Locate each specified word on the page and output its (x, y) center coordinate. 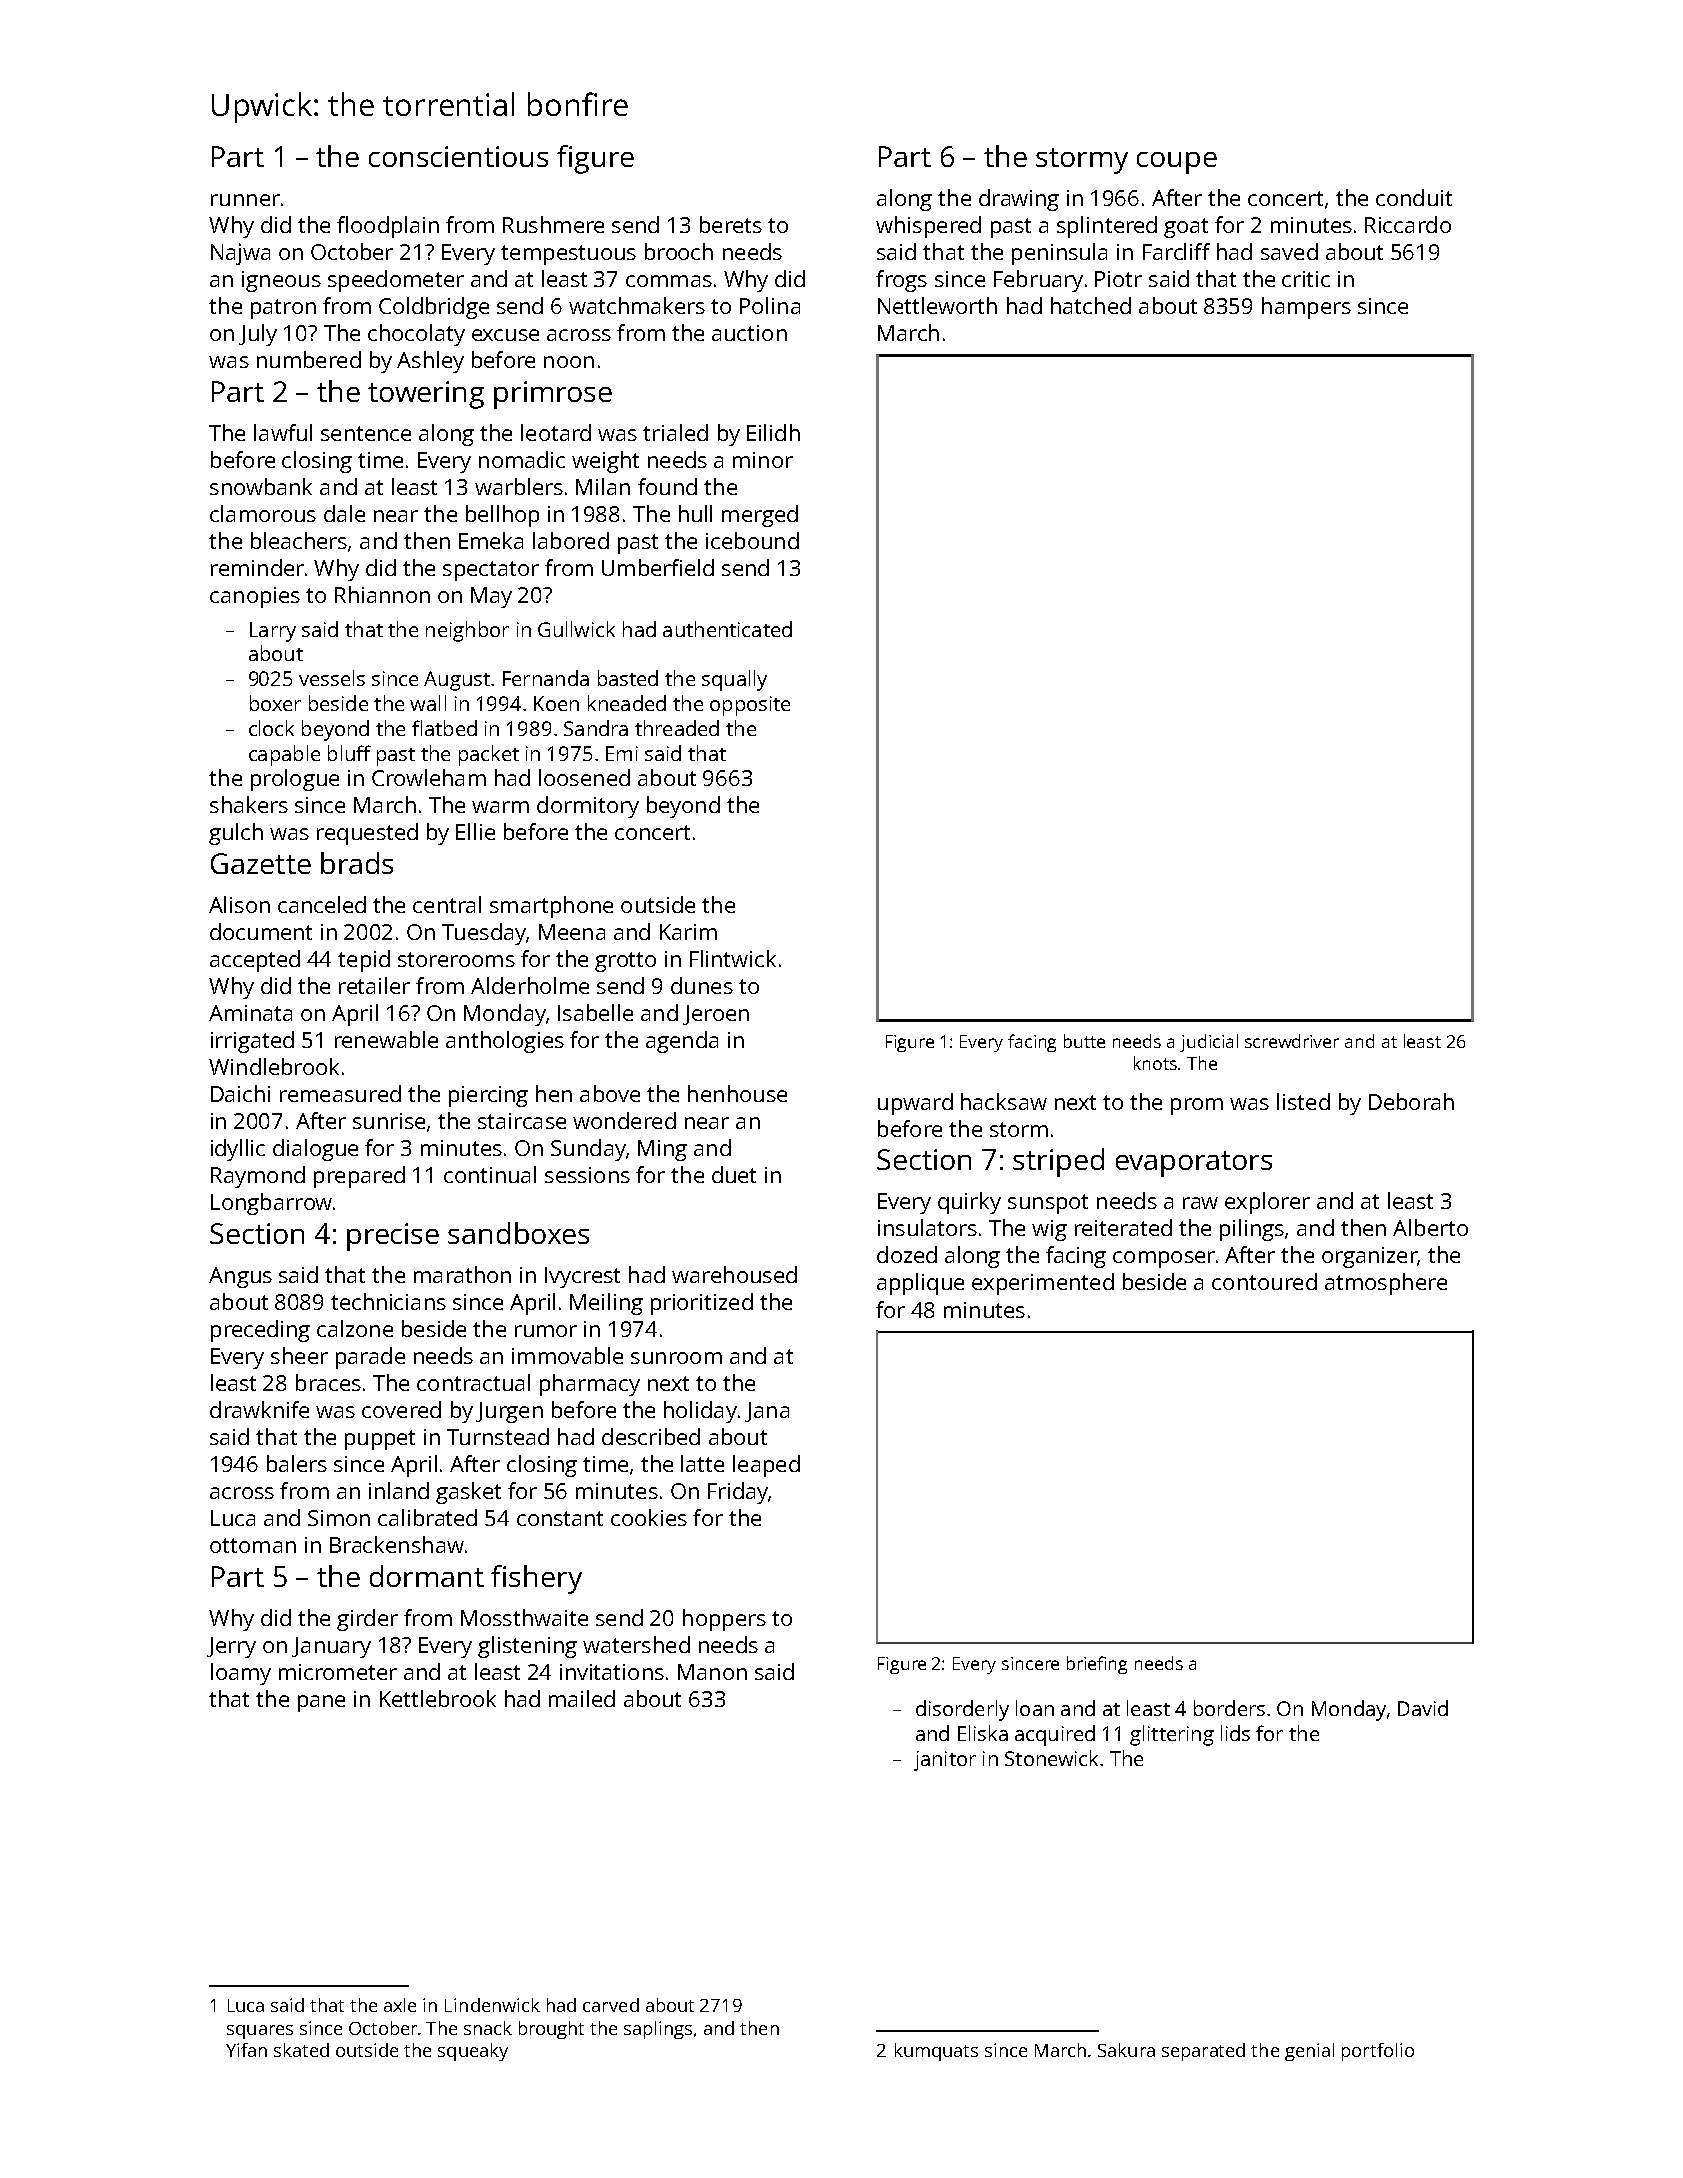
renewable (386, 1039)
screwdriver (1292, 1041)
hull (695, 513)
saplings (658, 2030)
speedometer (396, 281)
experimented (1043, 1284)
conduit (1414, 197)
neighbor (467, 631)
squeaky (473, 2052)
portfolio (1378, 2052)
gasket (468, 1493)
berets (731, 224)
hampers (1306, 308)
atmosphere (1386, 1284)
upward (915, 1104)
